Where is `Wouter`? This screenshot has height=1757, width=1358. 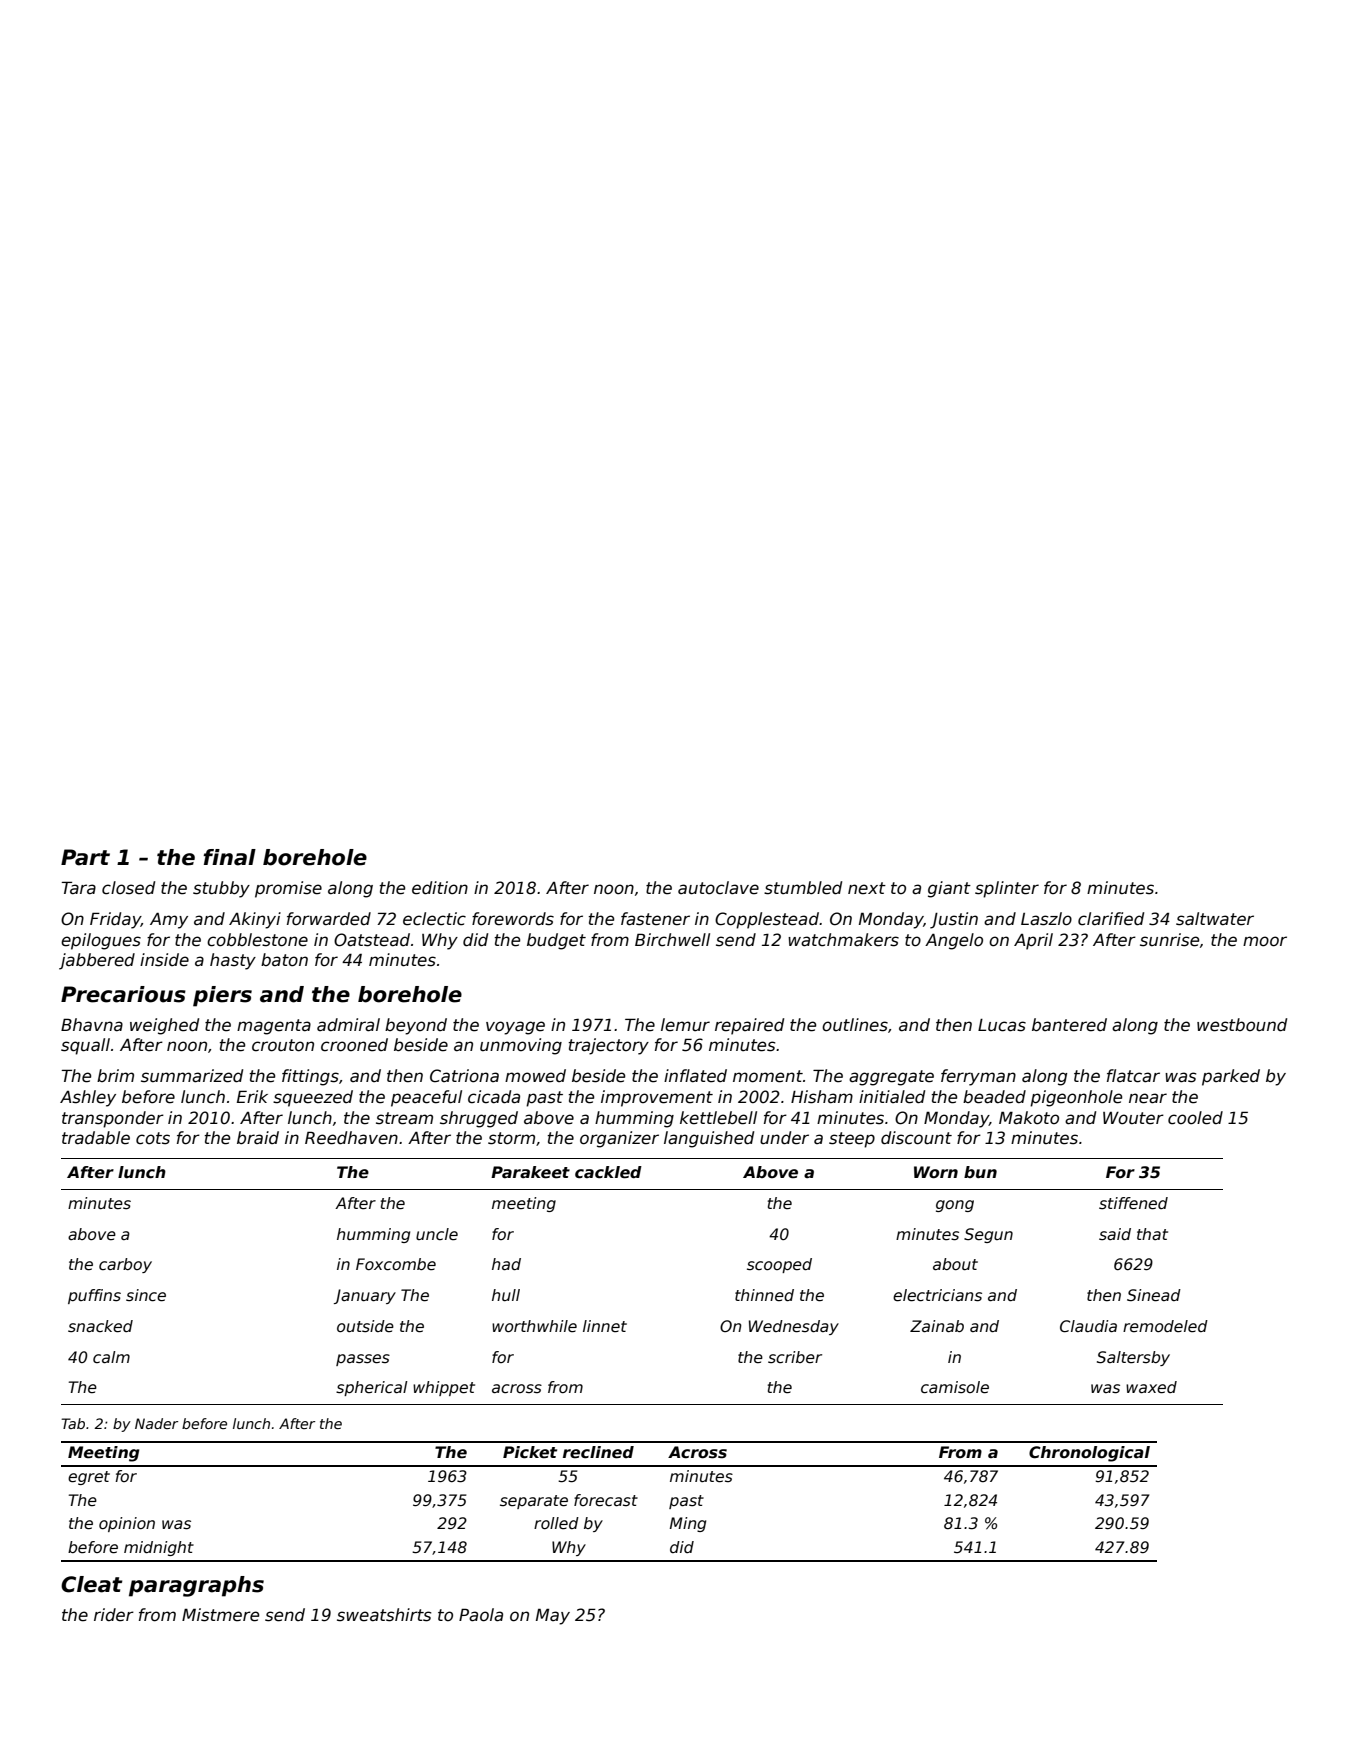
Wouter is located at coordinates (1133, 1118).
